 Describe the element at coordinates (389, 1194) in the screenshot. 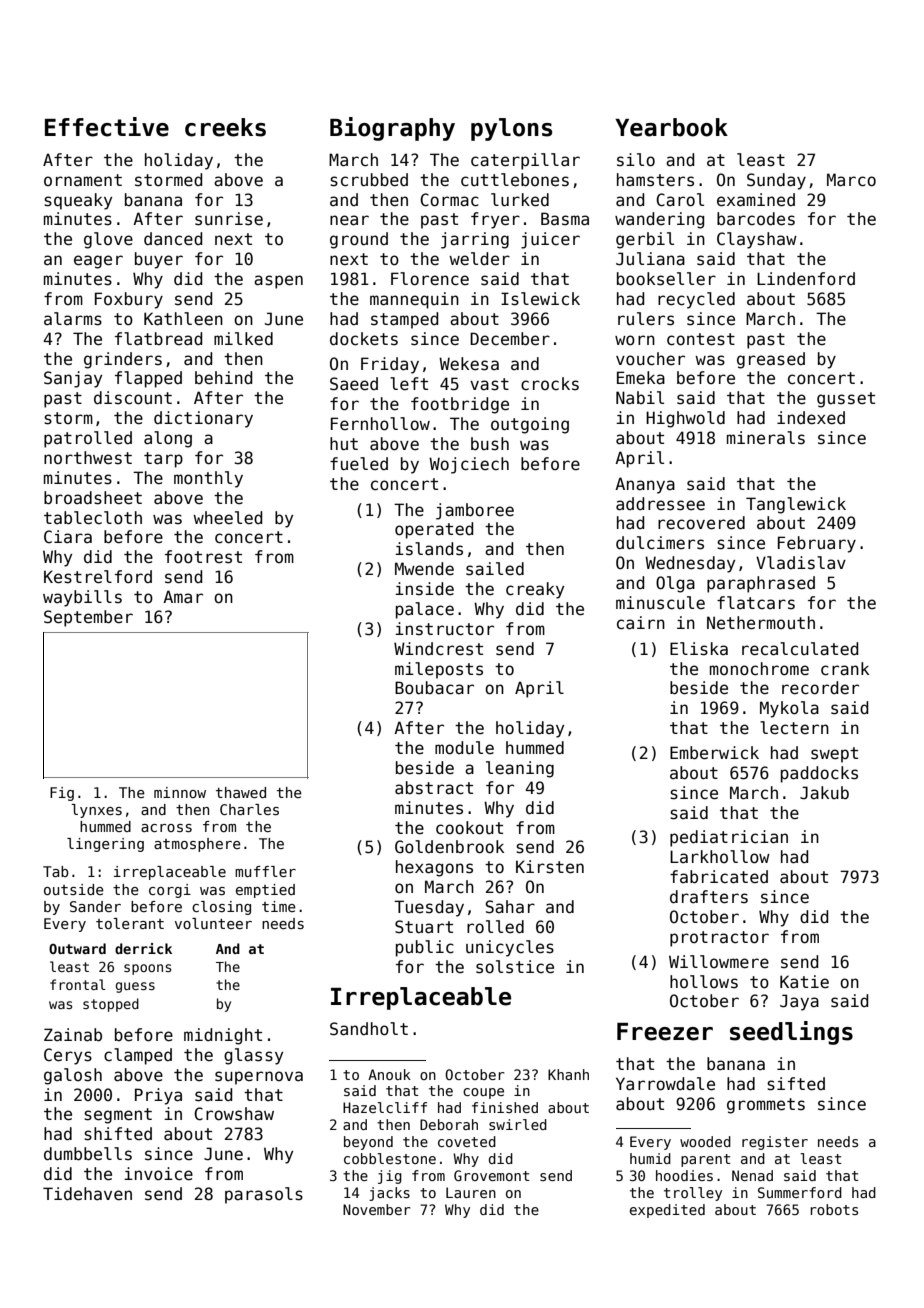

I see `jacks` at that location.
